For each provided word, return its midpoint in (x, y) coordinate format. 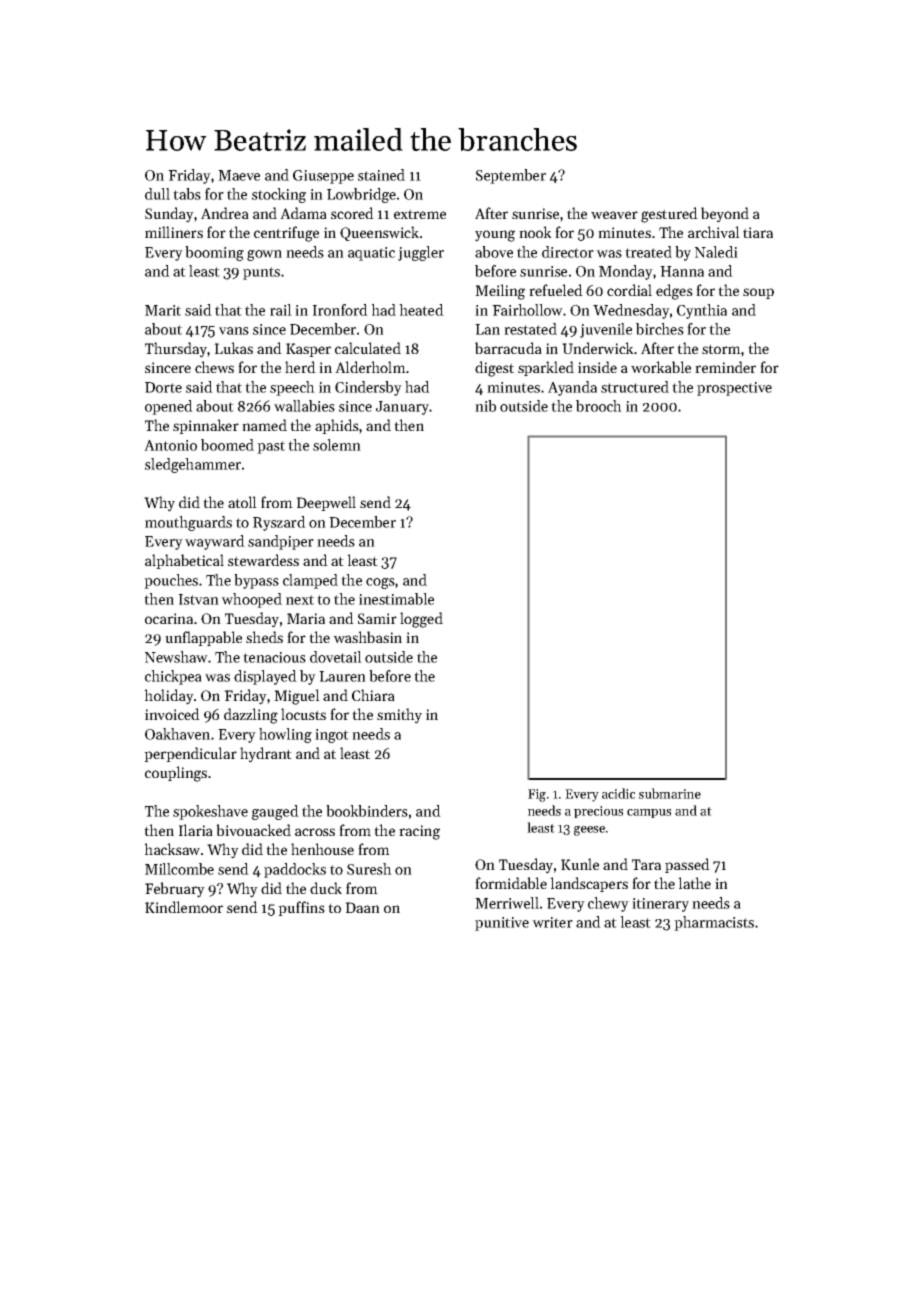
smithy (399, 716)
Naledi (716, 252)
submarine (670, 793)
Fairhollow (527, 310)
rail (281, 310)
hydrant (266, 755)
